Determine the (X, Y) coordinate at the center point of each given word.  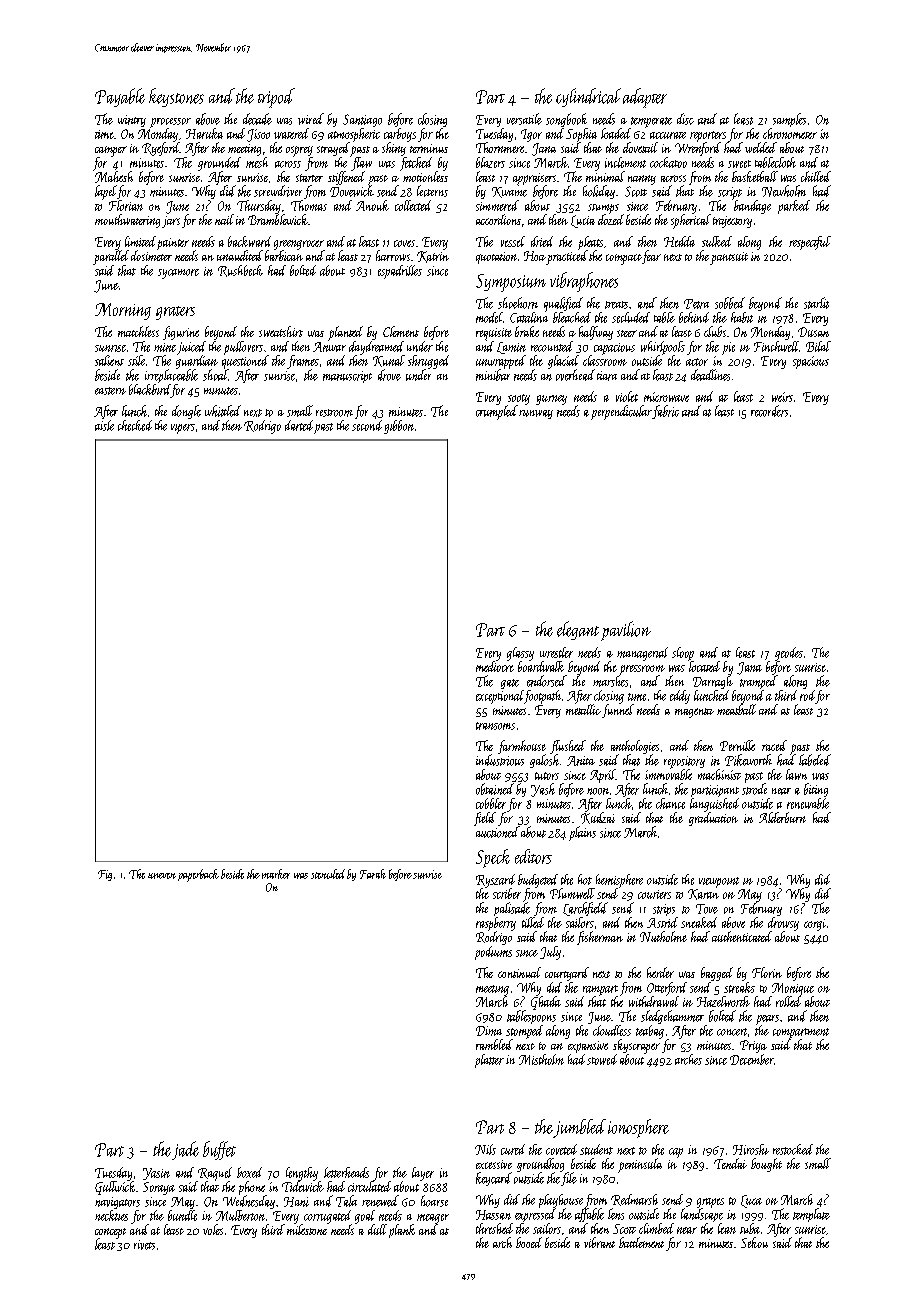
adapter (645, 98)
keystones (176, 97)
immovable (668, 774)
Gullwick (115, 1188)
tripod (276, 98)
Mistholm (541, 1059)
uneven (162, 876)
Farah (373, 874)
